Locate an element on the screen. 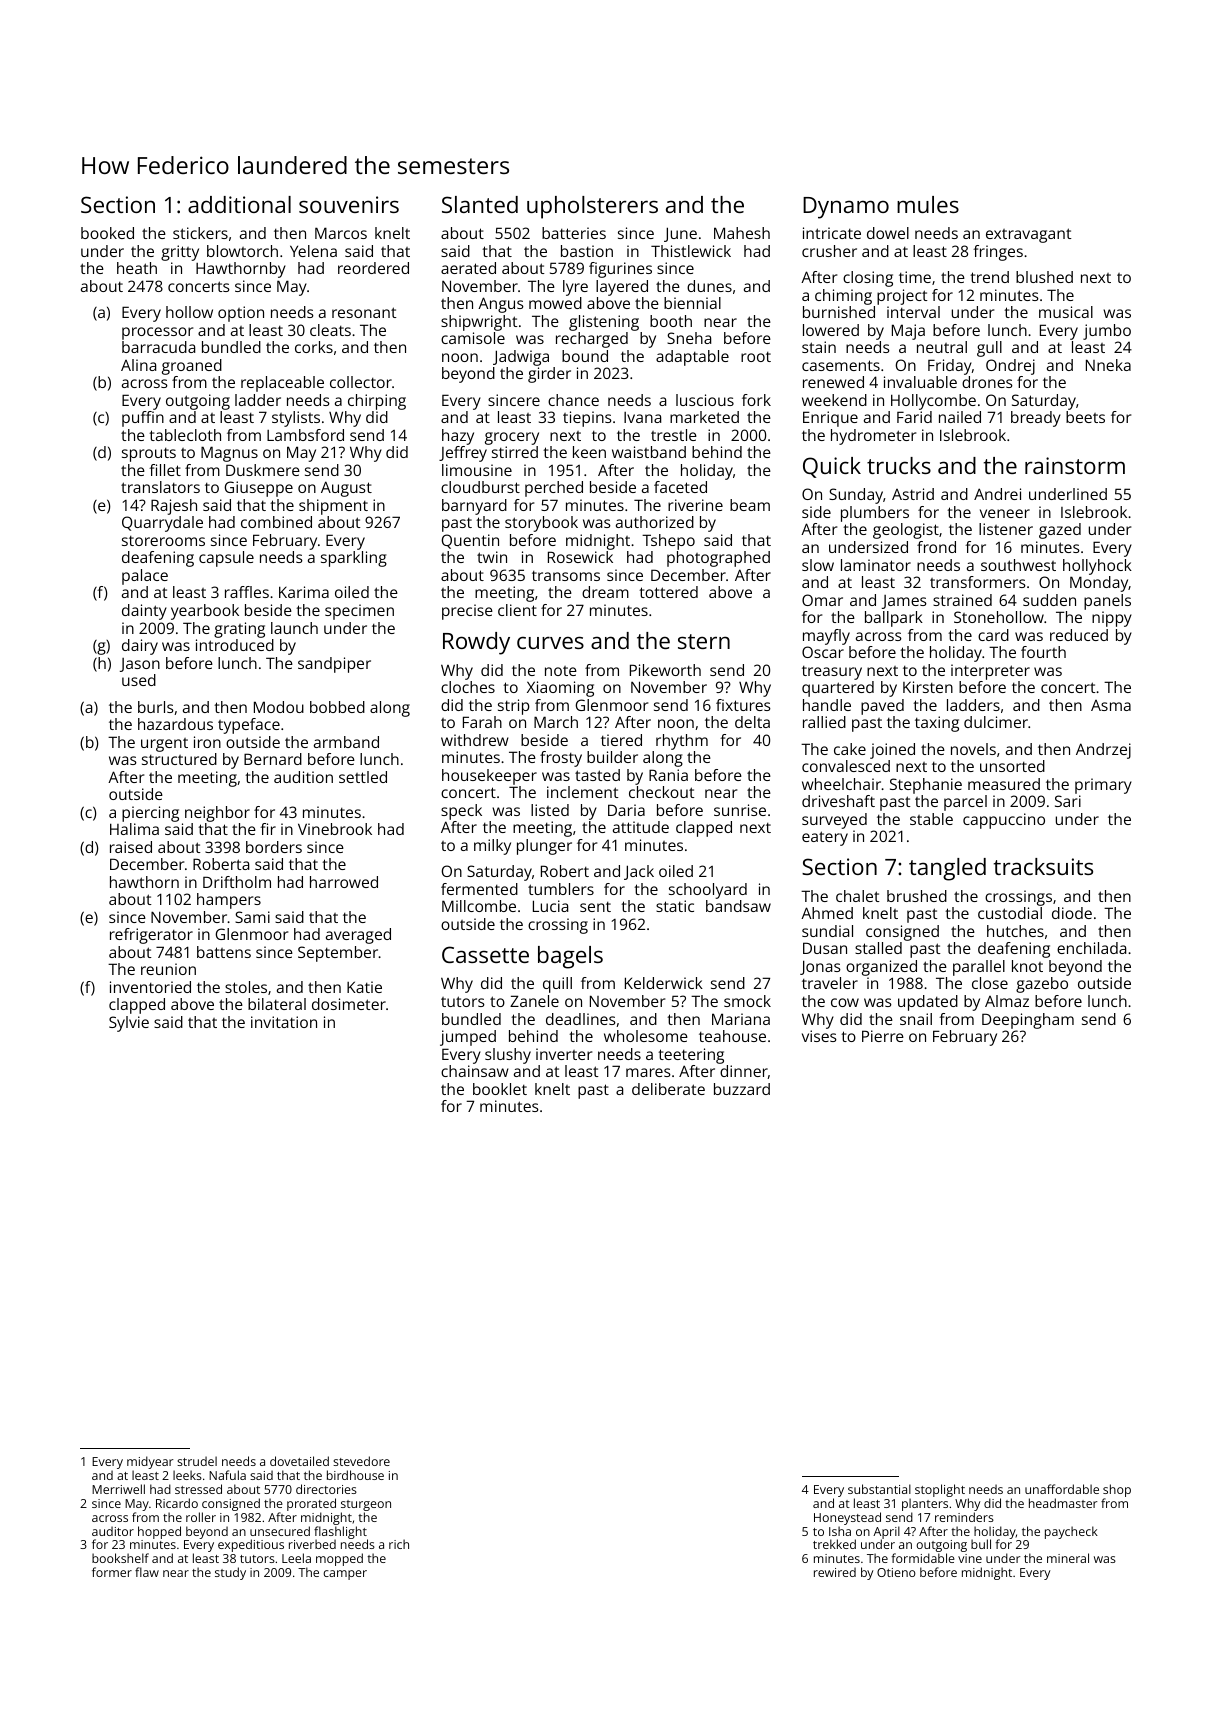  figurines is located at coordinates (620, 270).
